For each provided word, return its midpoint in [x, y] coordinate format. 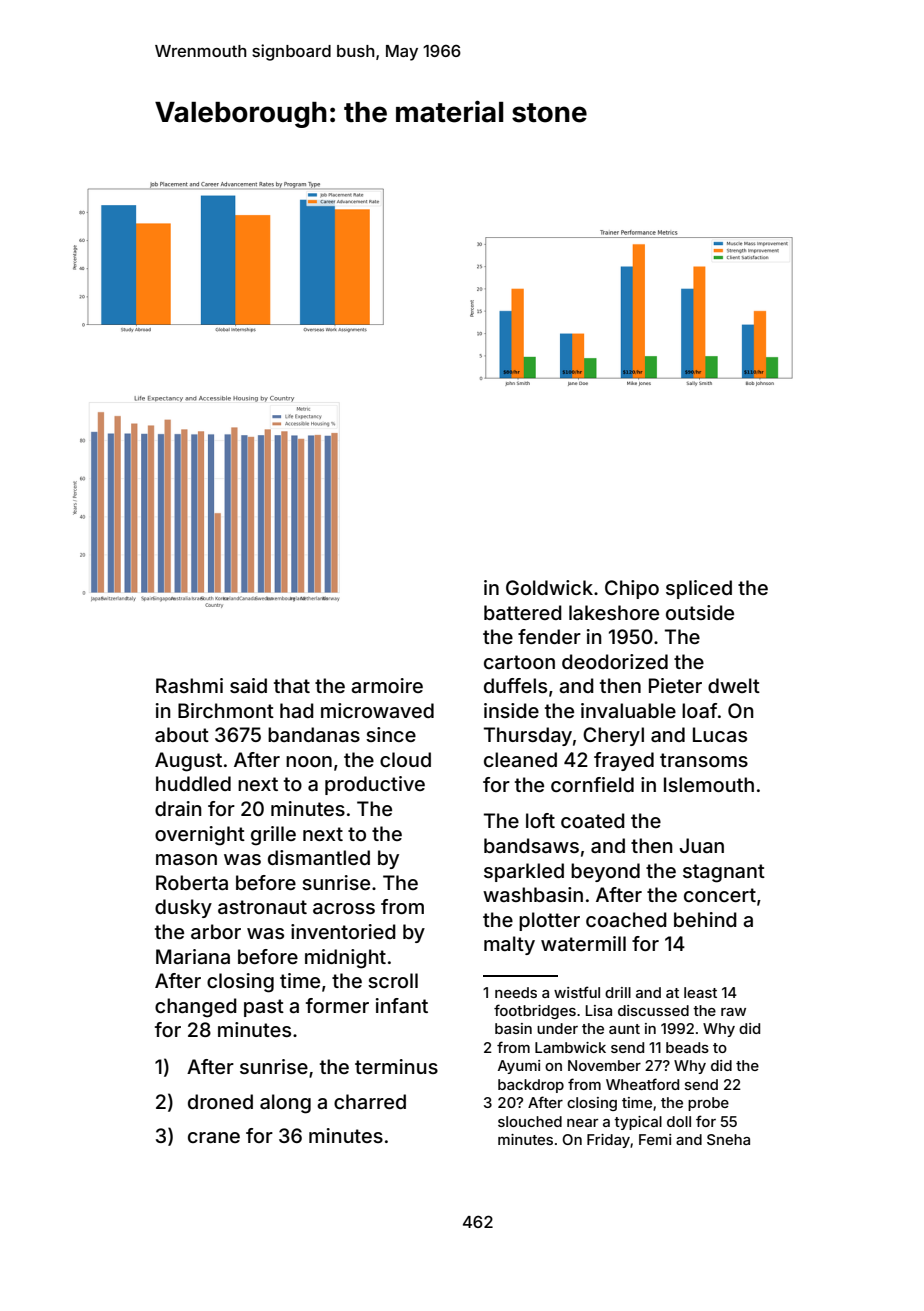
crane [214, 1137]
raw [733, 1012]
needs [516, 992]
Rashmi [189, 685]
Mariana [193, 956]
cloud [405, 759]
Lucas [720, 734]
